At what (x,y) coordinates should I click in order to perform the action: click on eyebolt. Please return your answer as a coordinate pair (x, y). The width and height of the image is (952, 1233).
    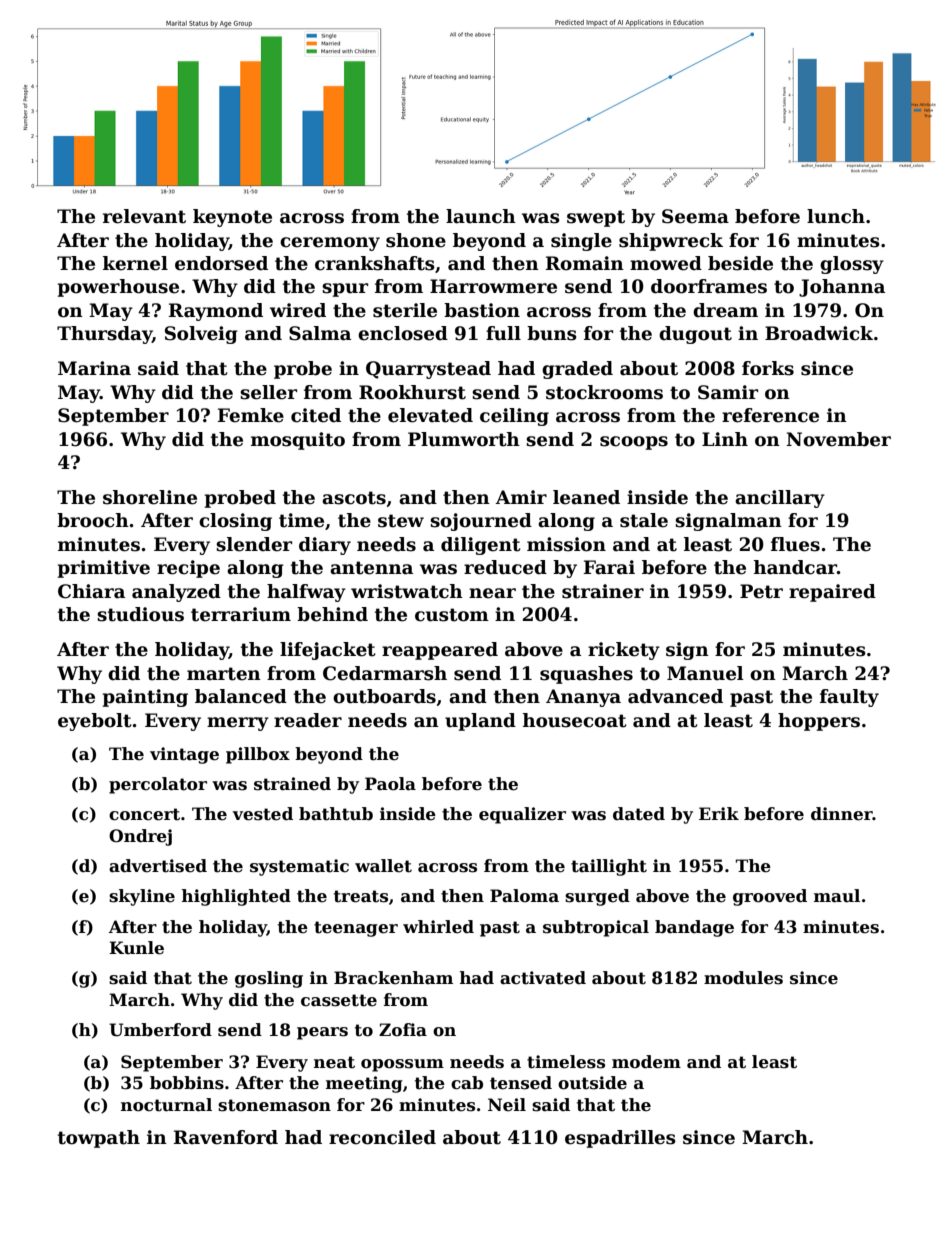
    Looking at the image, I should click on (95, 722).
